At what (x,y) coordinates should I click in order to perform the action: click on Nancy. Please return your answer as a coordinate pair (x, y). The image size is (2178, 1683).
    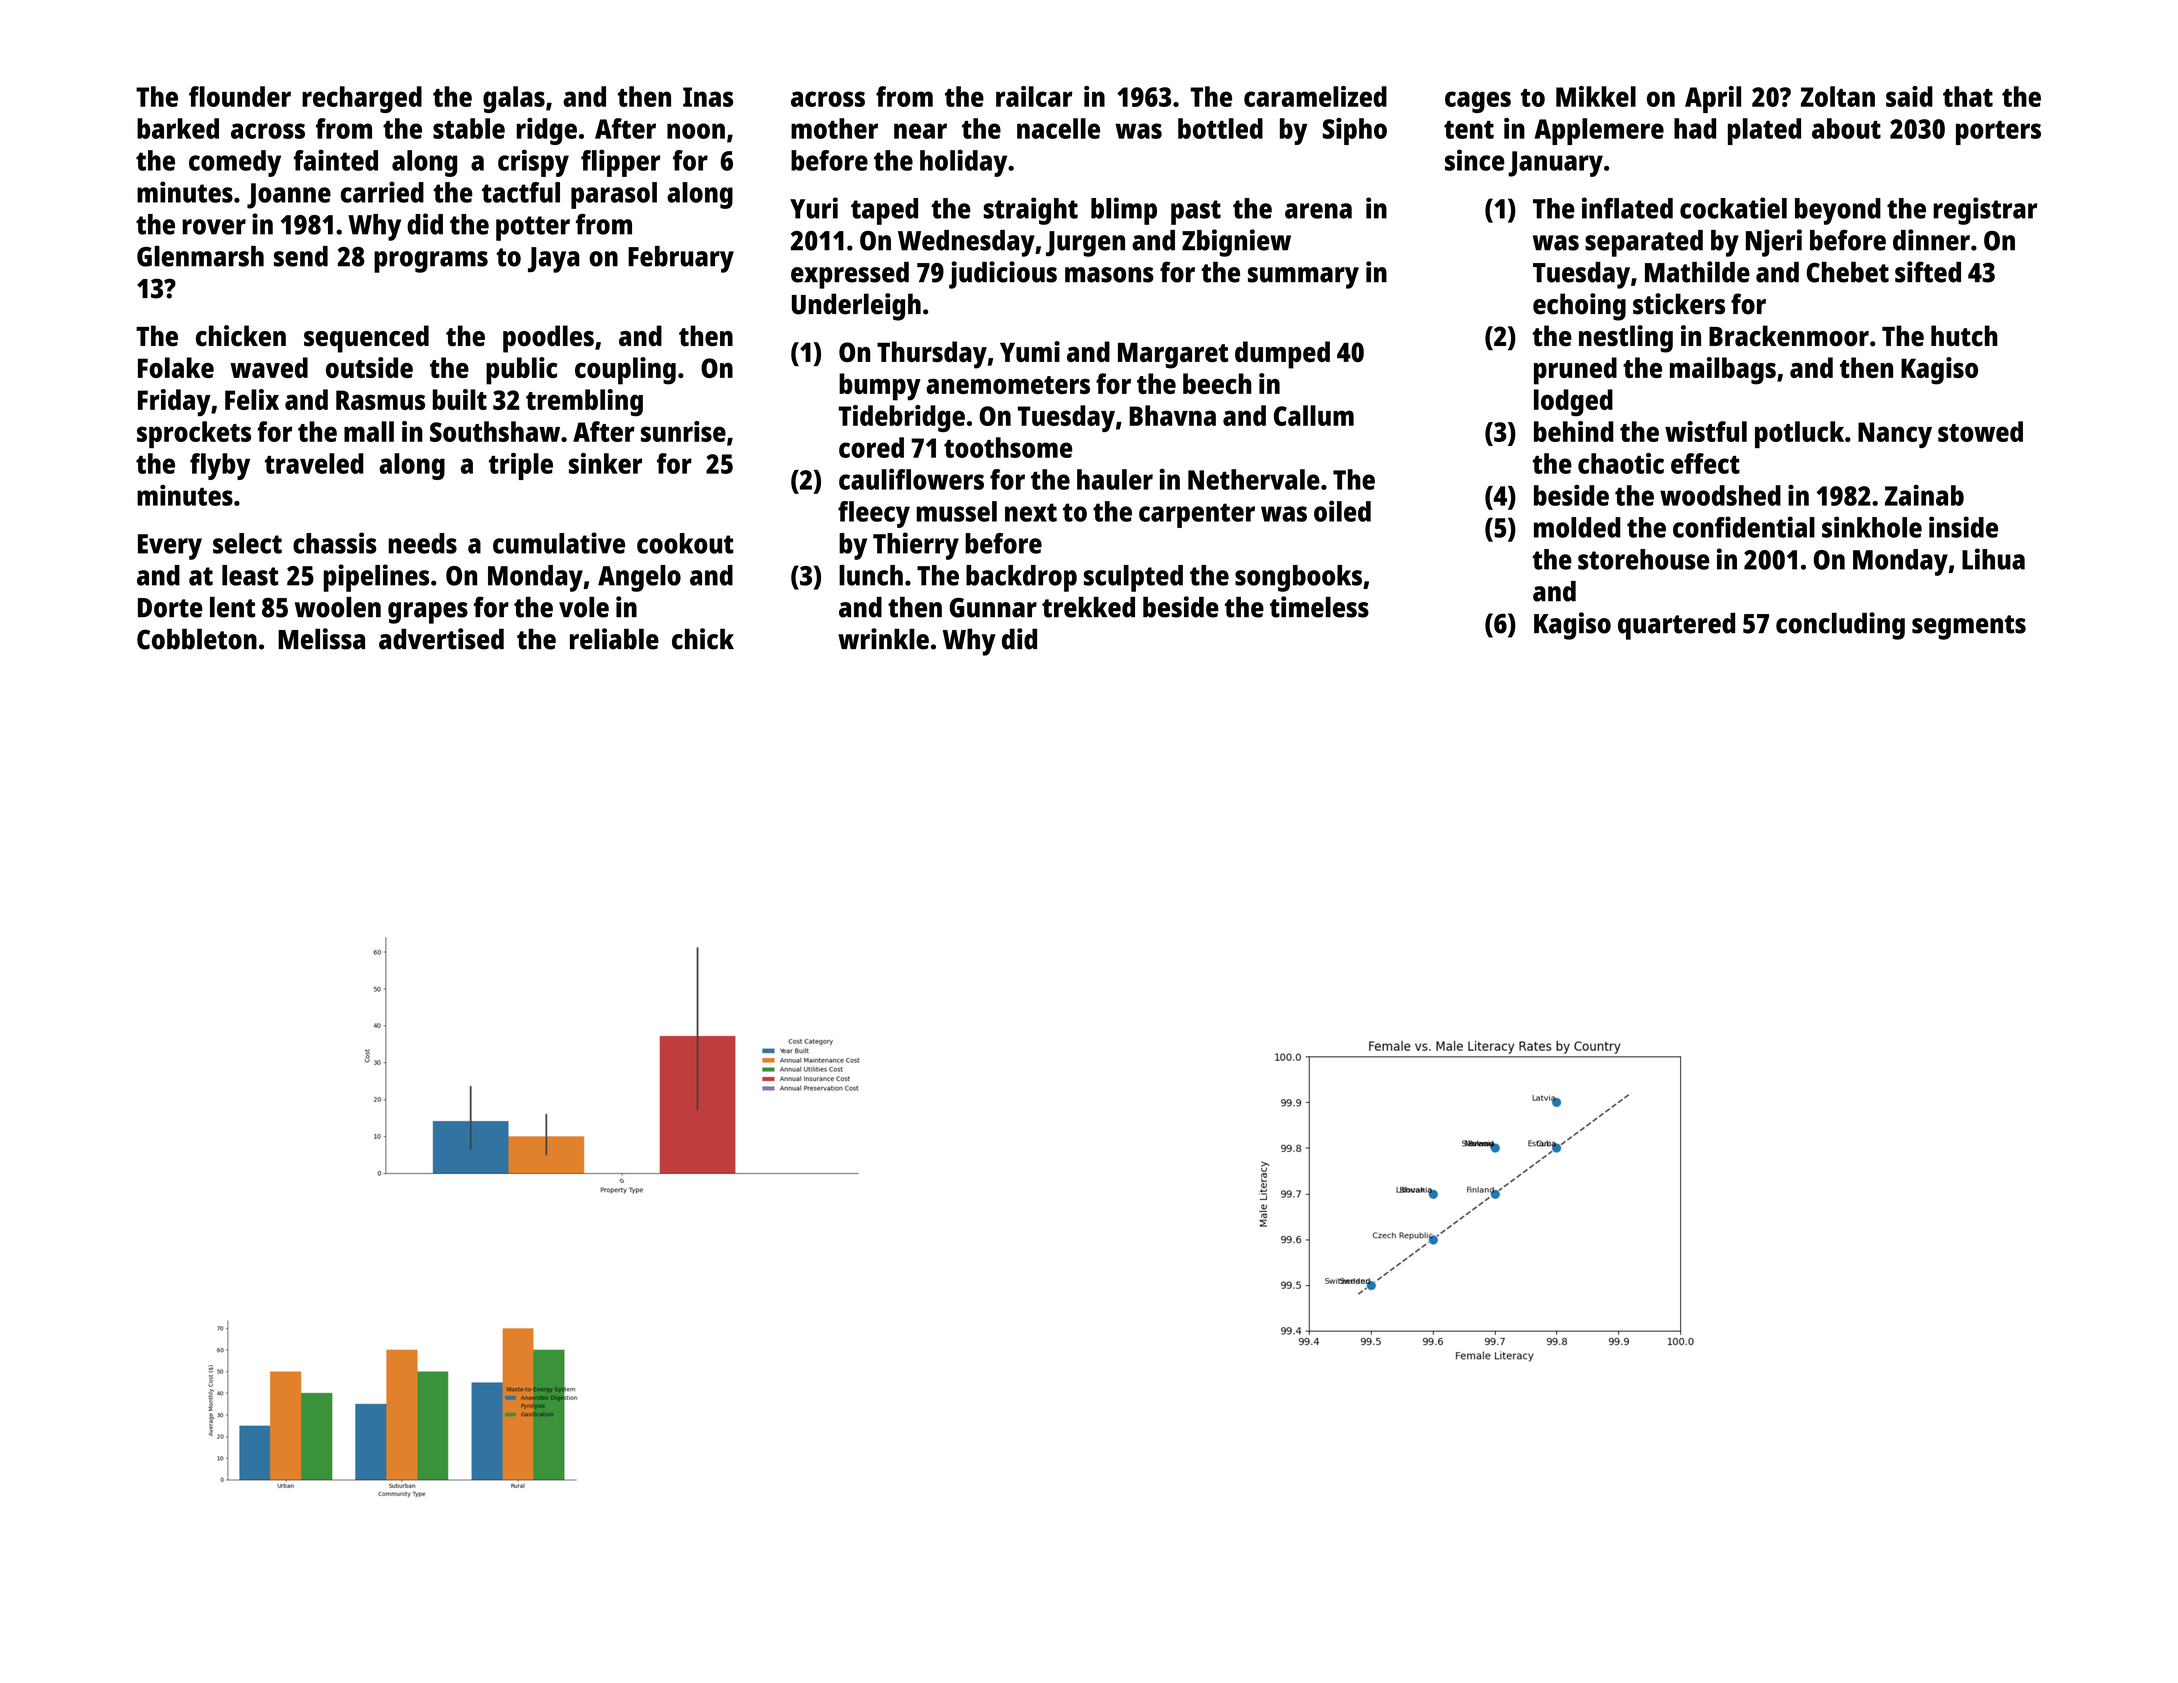
    Looking at the image, I should click on (1895, 435).
